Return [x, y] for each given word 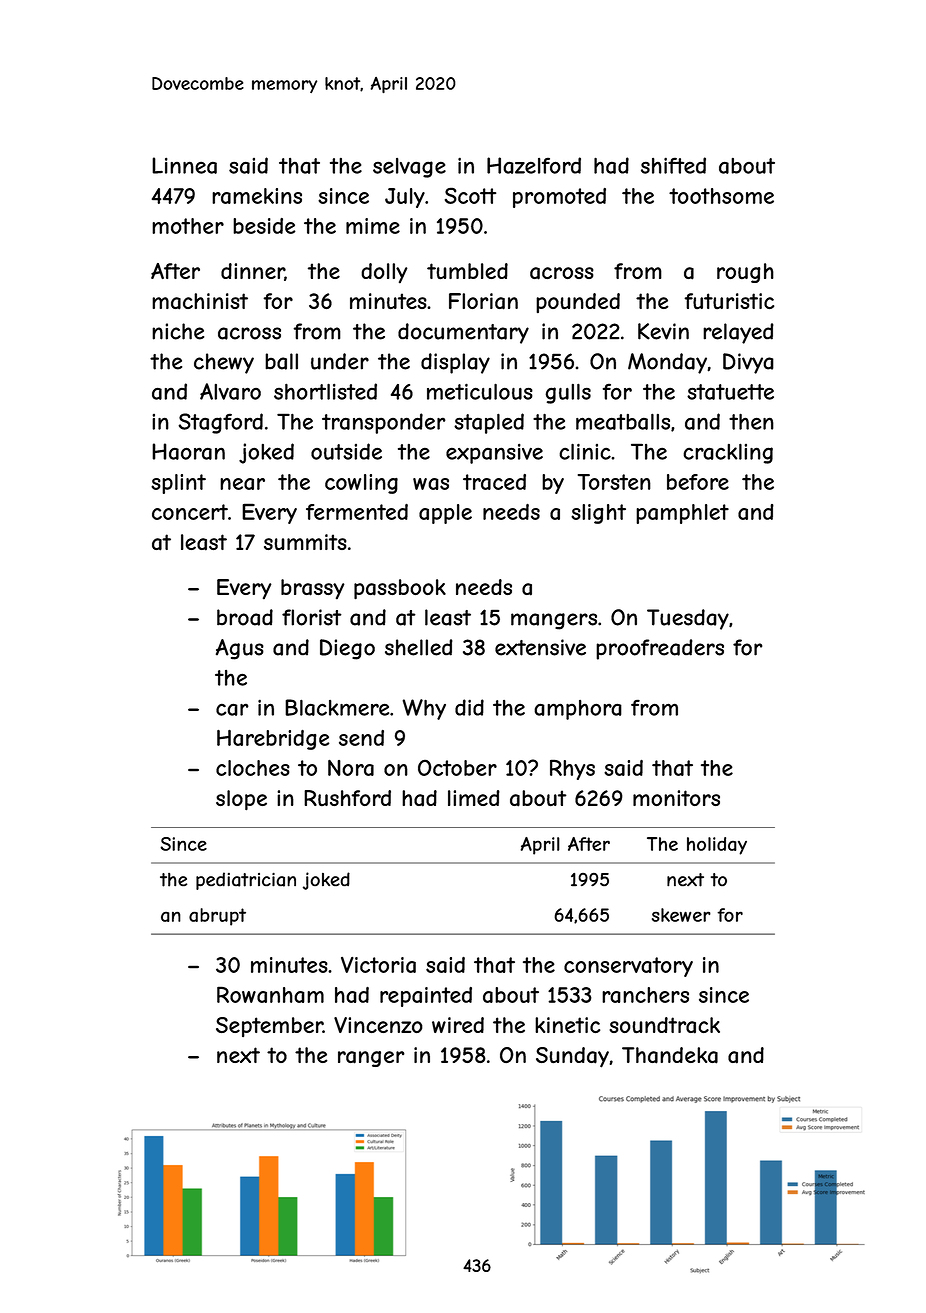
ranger [371, 1059]
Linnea [184, 165]
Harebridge [273, 740]
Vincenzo [378, 1025]
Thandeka [670, 1055]
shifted [673, 165]
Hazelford [534, 165]
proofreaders [660, 649]
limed [474, 798]
